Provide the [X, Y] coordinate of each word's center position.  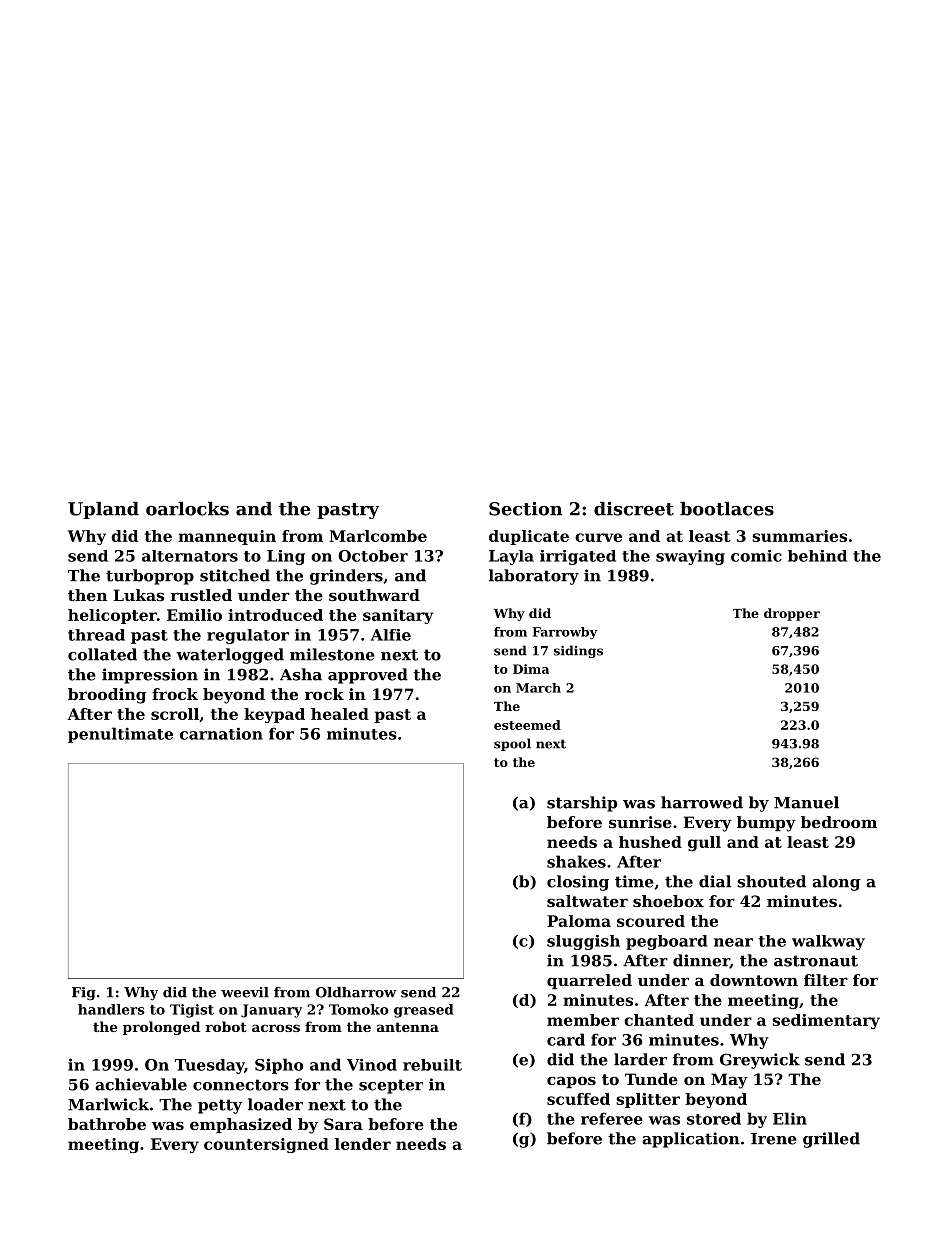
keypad [274, 715]
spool [512, 744]
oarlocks [187, 509]
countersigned [266, 1145]
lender [363, 1144]
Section [525, 509]
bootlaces [727, 509]
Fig [84, 994]
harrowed [702, 802]
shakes [576, 861]
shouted [771, 881]
